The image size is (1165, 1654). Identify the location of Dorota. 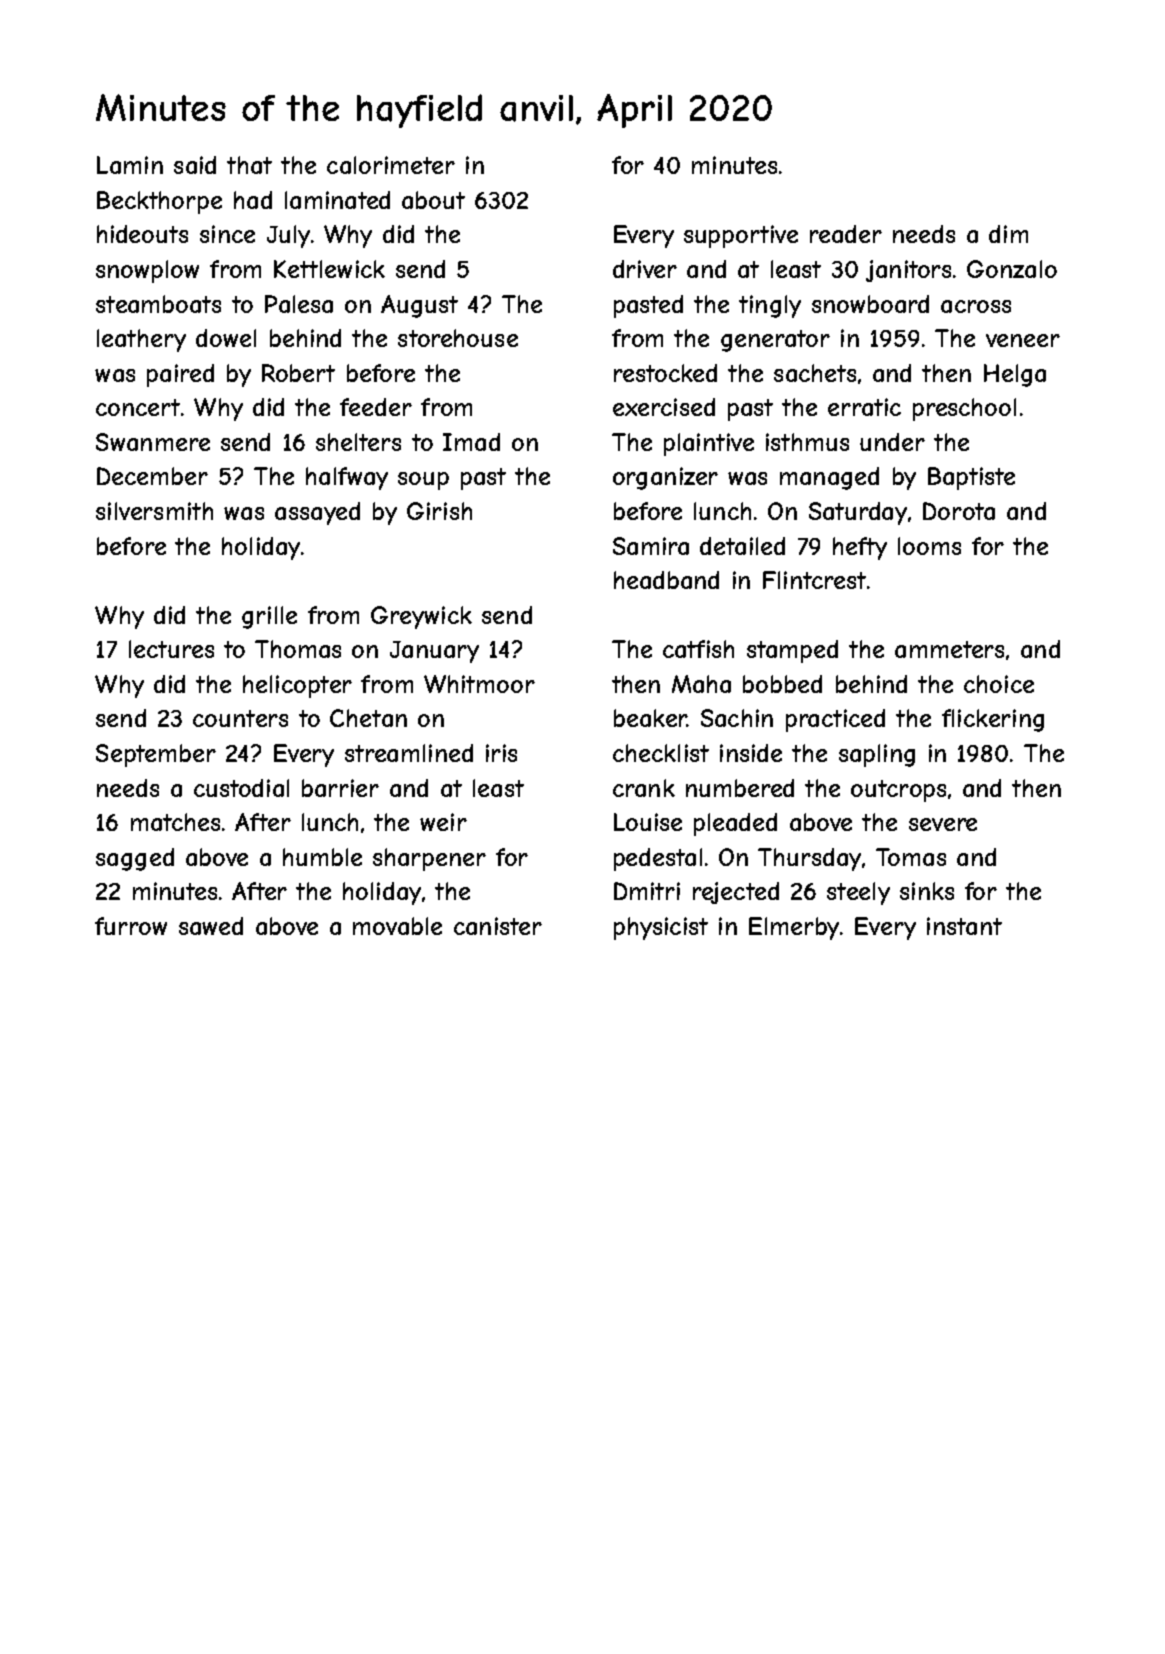
(959, 511).
